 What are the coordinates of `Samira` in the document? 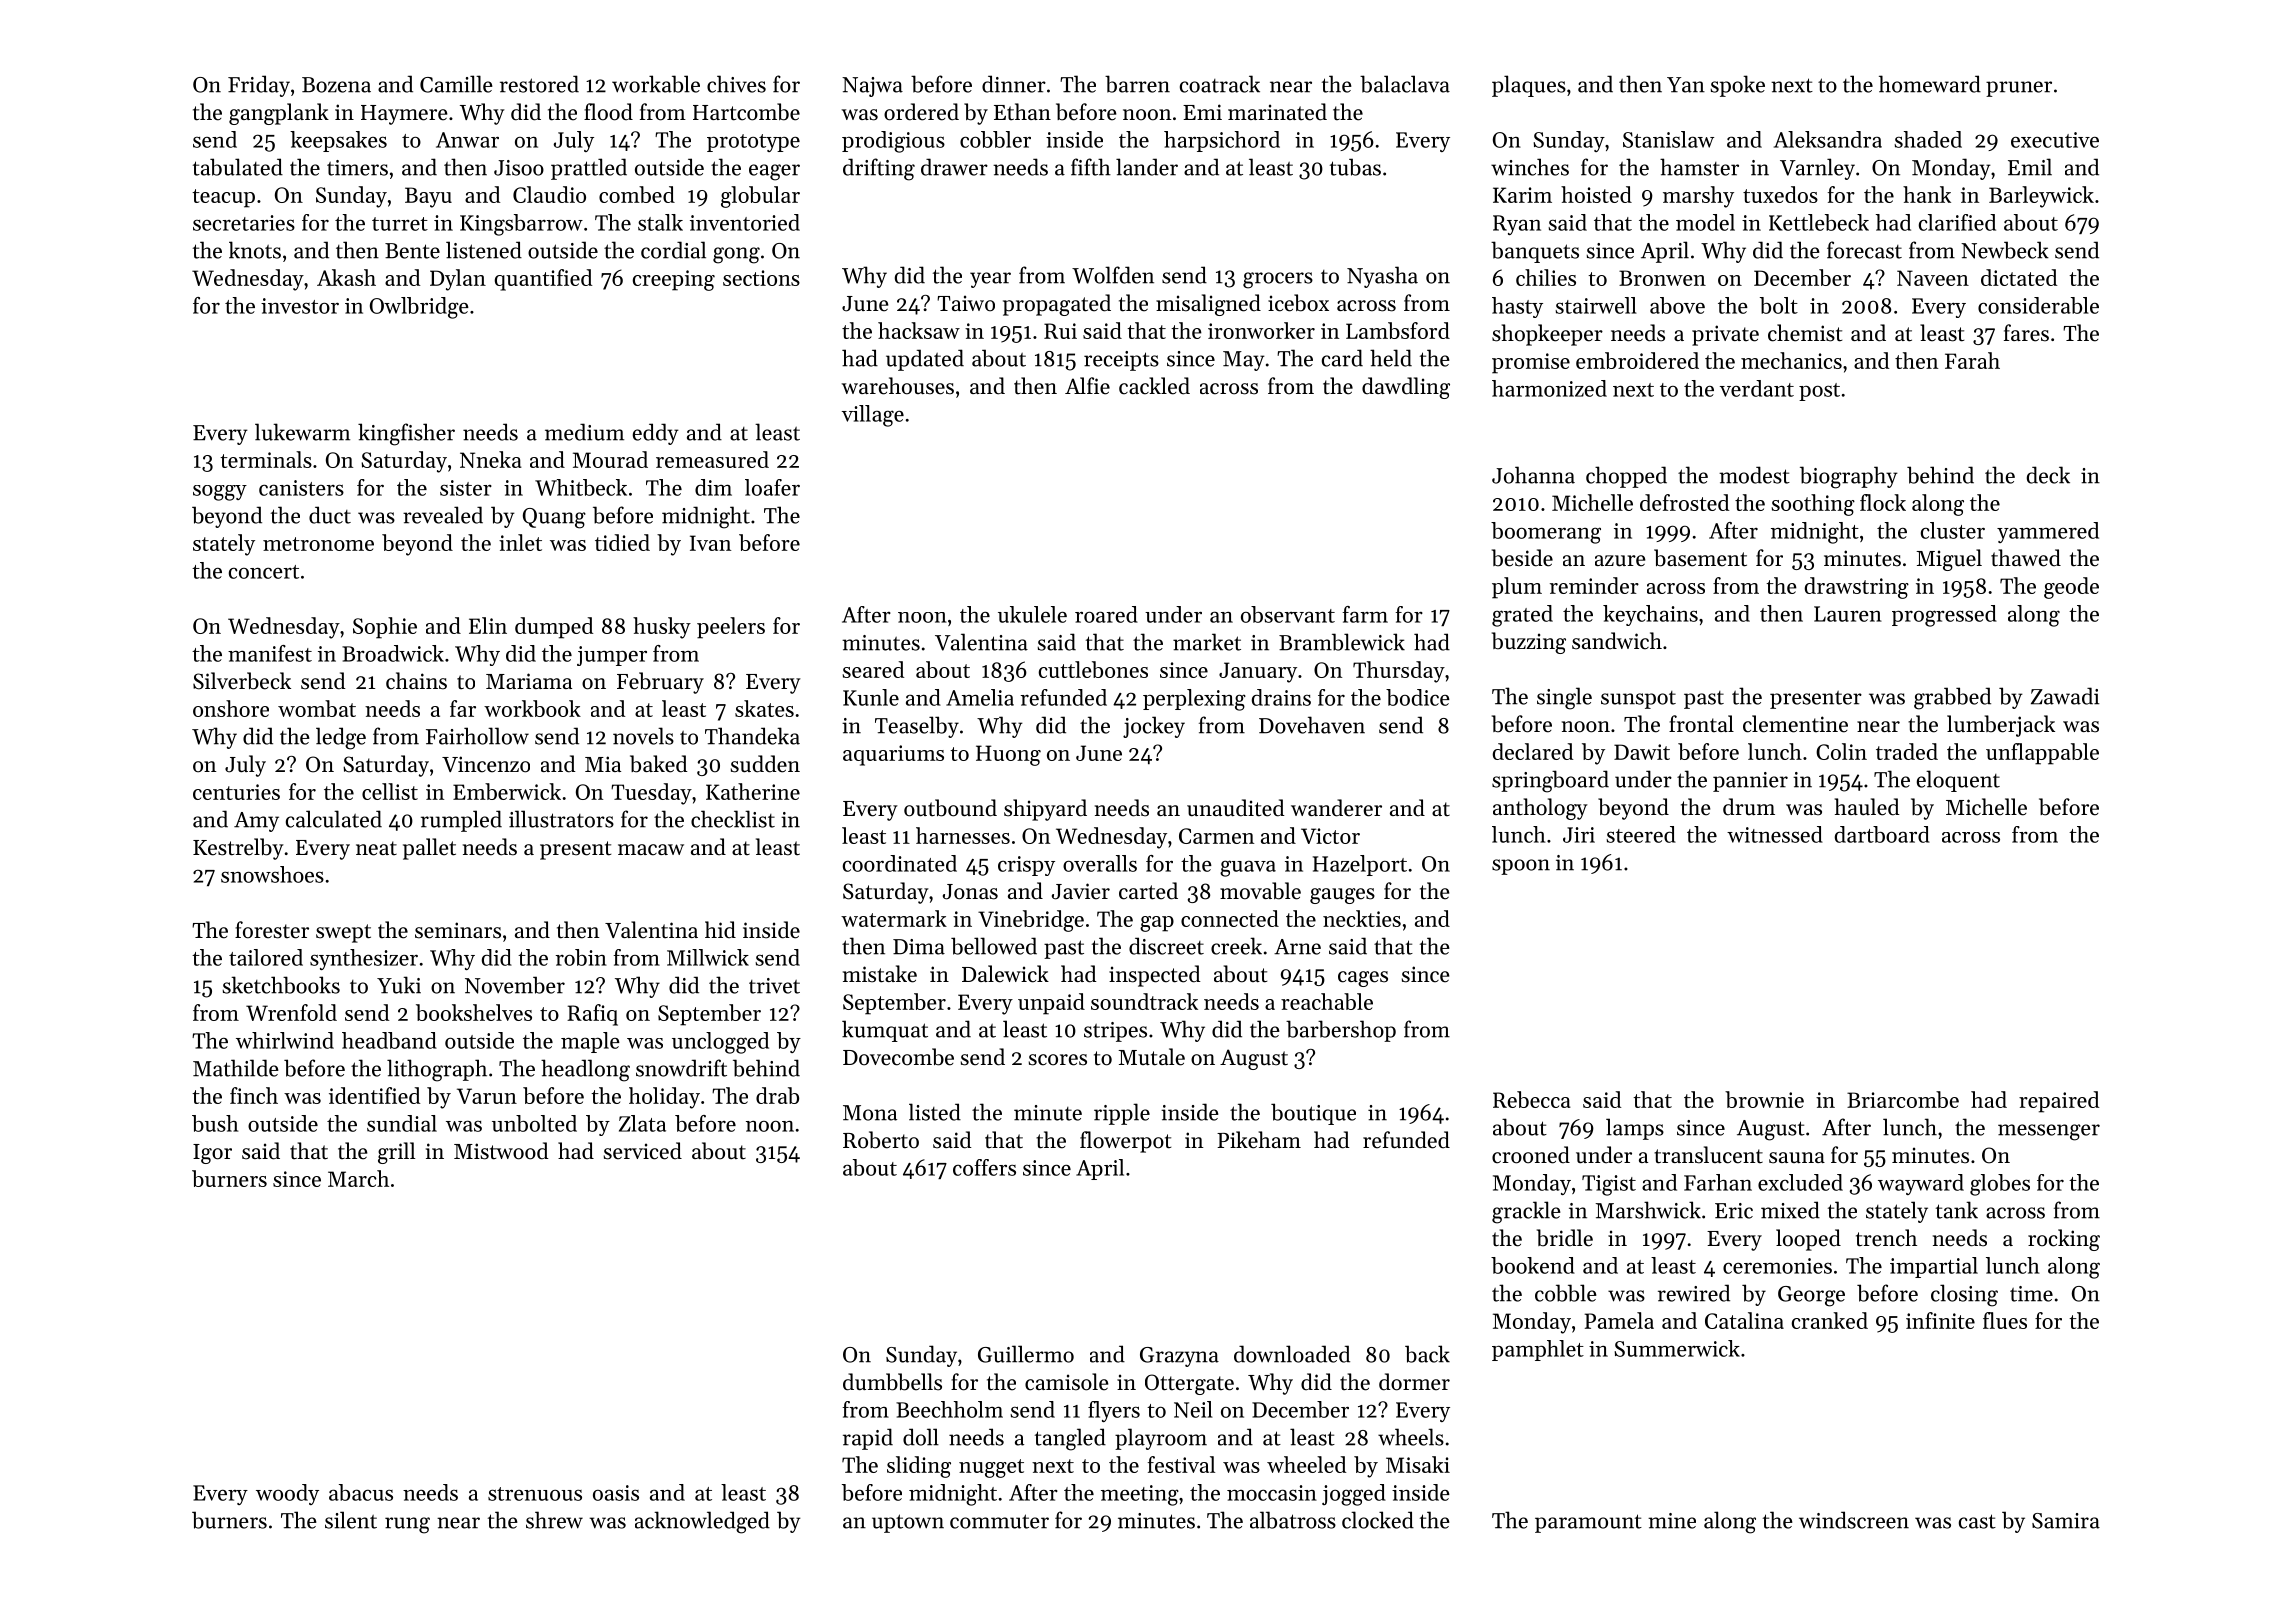 It's located at (2066, 1521).
